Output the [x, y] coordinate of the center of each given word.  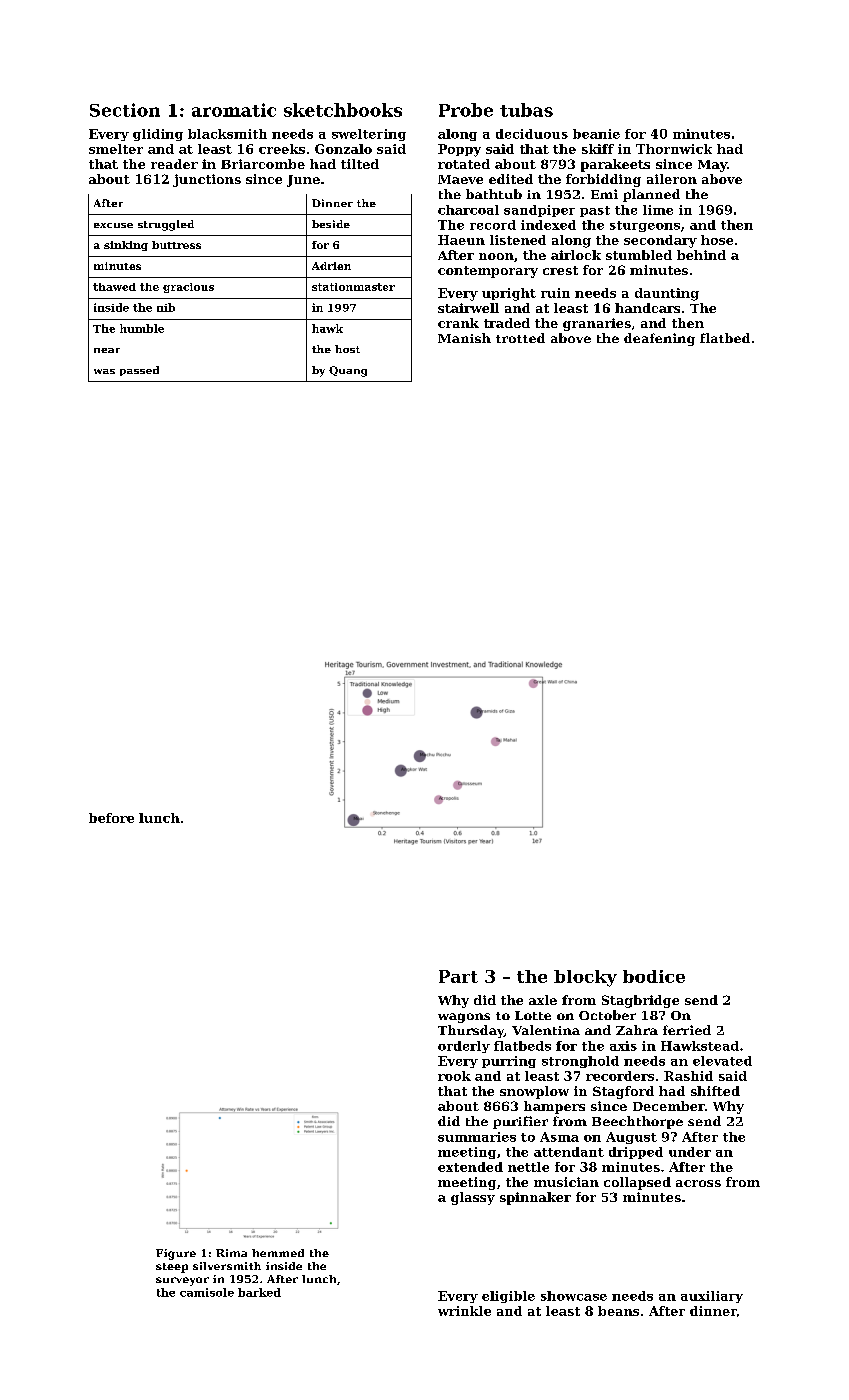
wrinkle [464, 1311]
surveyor [182, 1281]
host [347, 349]
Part [458, 976]
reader [174, 164]
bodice [654, 976]
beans [618, 1311]
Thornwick [674, 149]
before [111, 818]
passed [139, 371]
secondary [660, 241]
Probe [466, 110]
